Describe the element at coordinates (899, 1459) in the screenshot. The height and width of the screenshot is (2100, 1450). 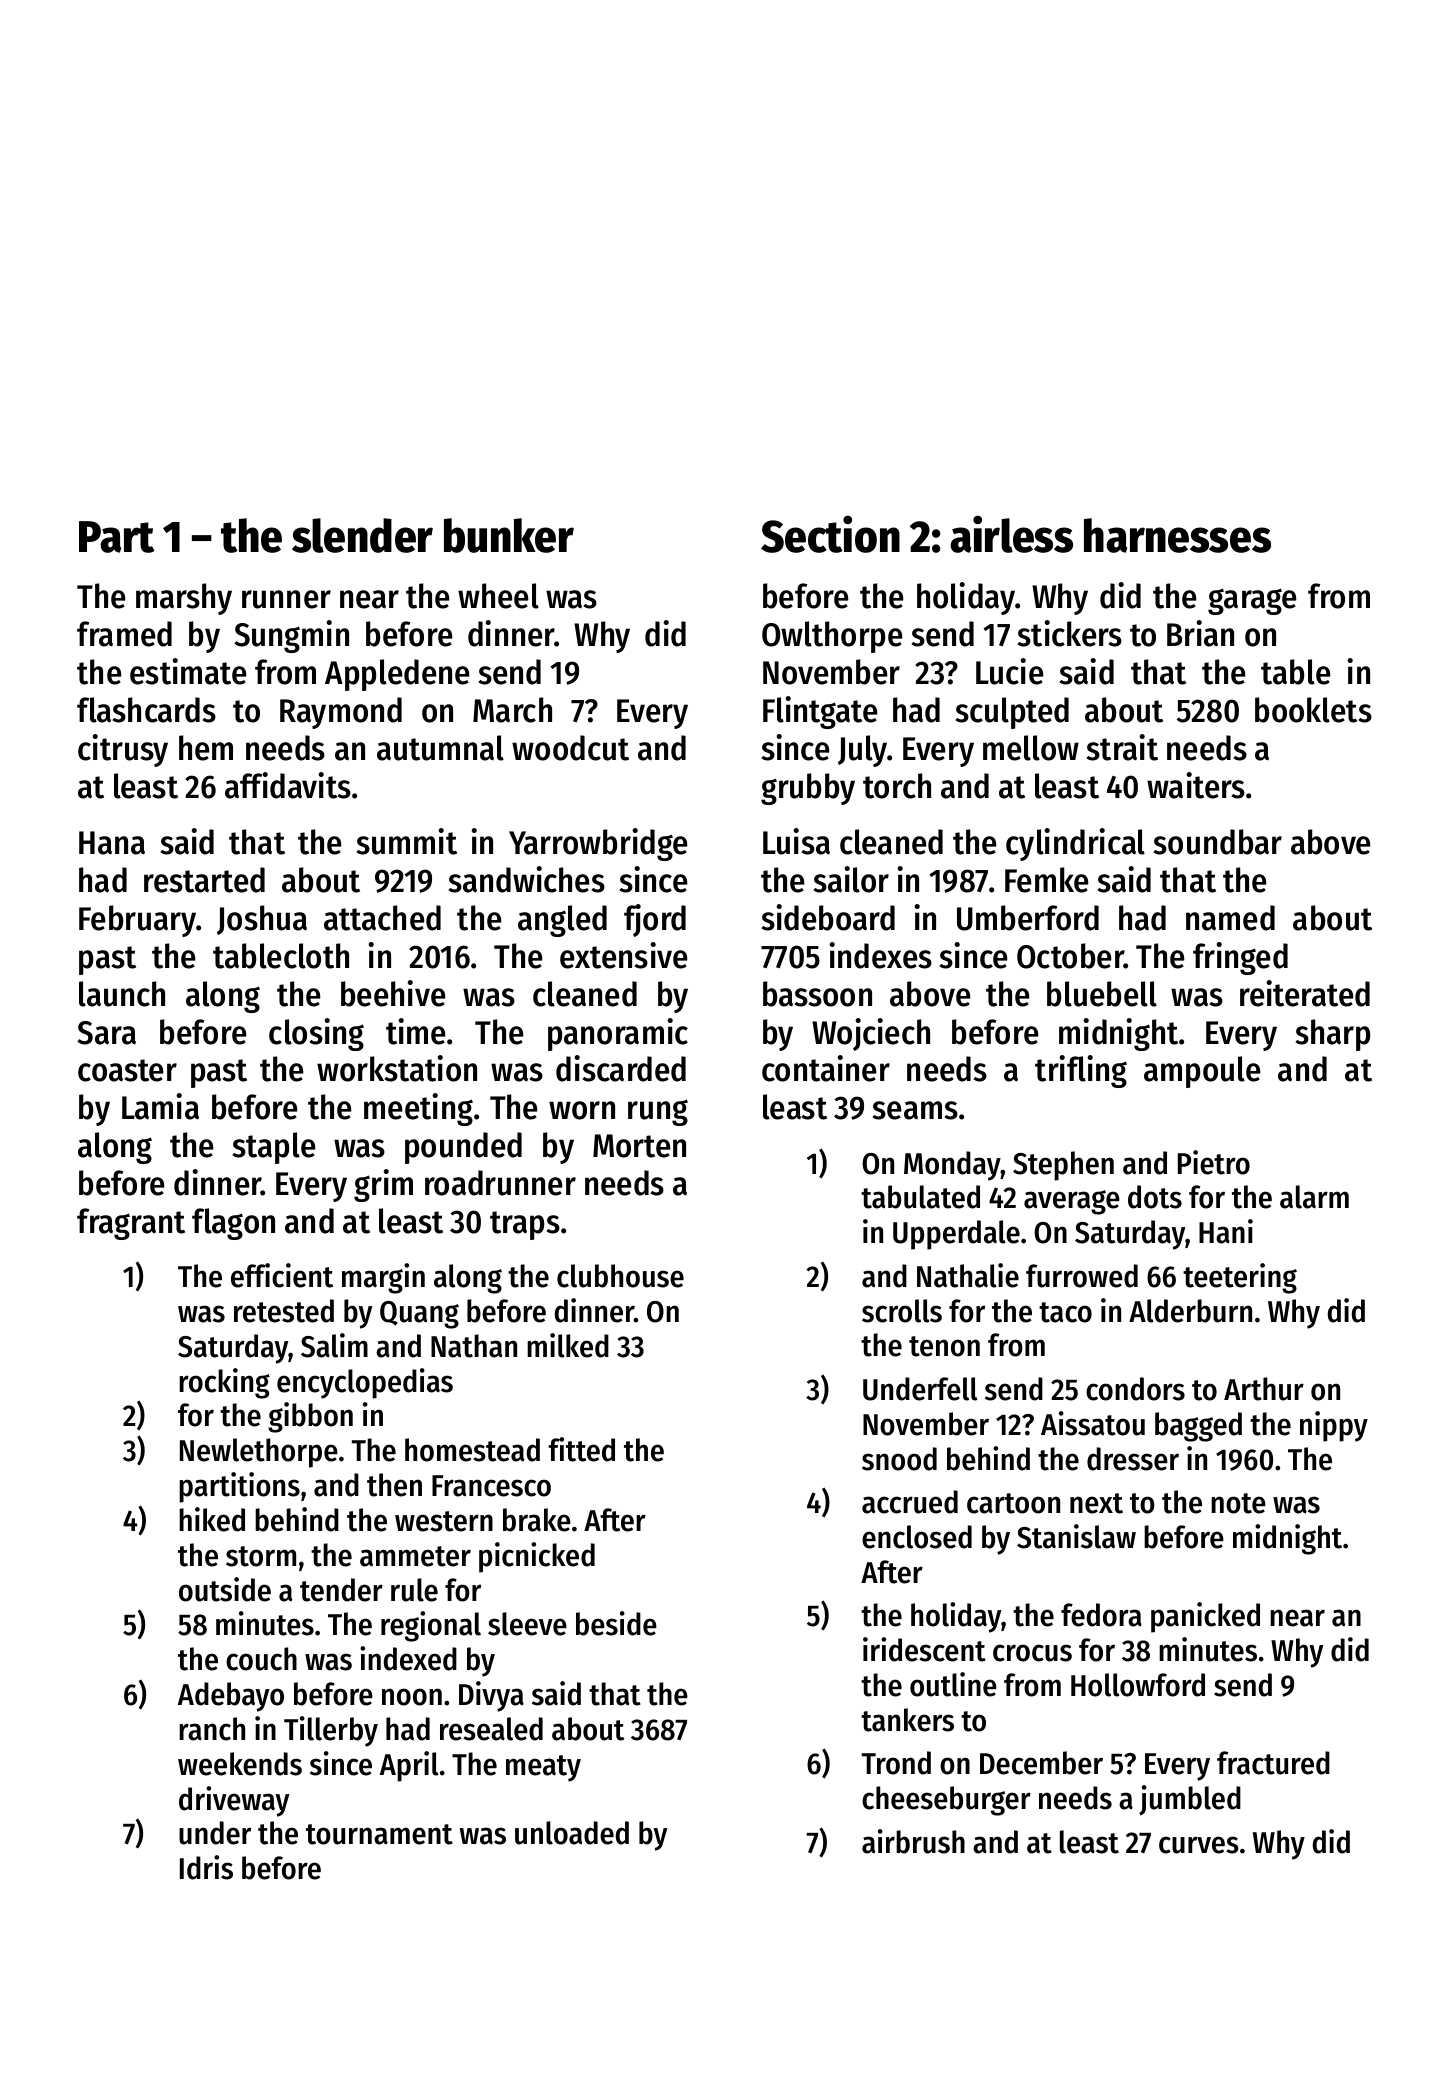
I see `snood` at that location.
